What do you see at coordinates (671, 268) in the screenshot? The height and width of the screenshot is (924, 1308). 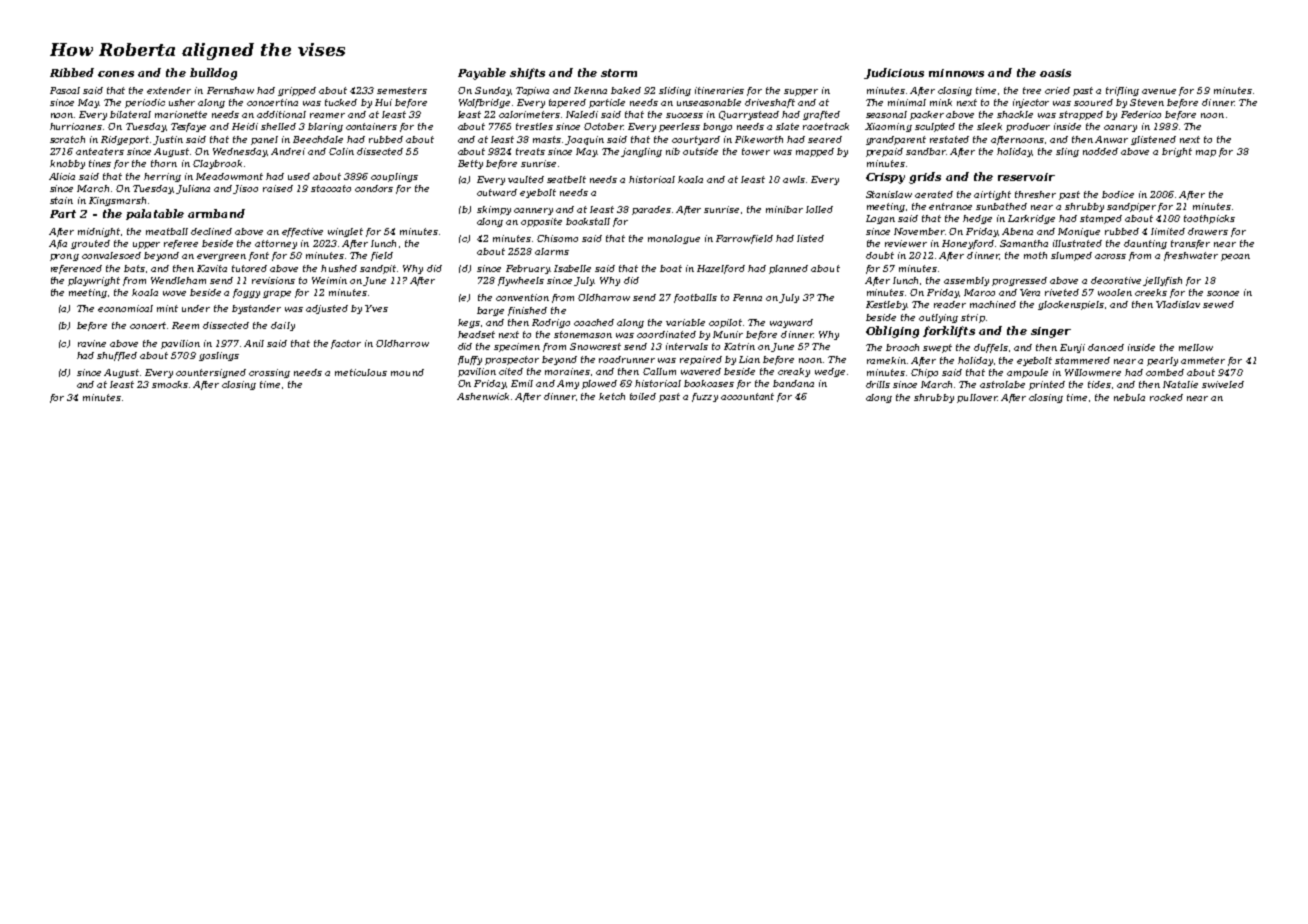 I see `boat` at bounding box center [671, 268].
